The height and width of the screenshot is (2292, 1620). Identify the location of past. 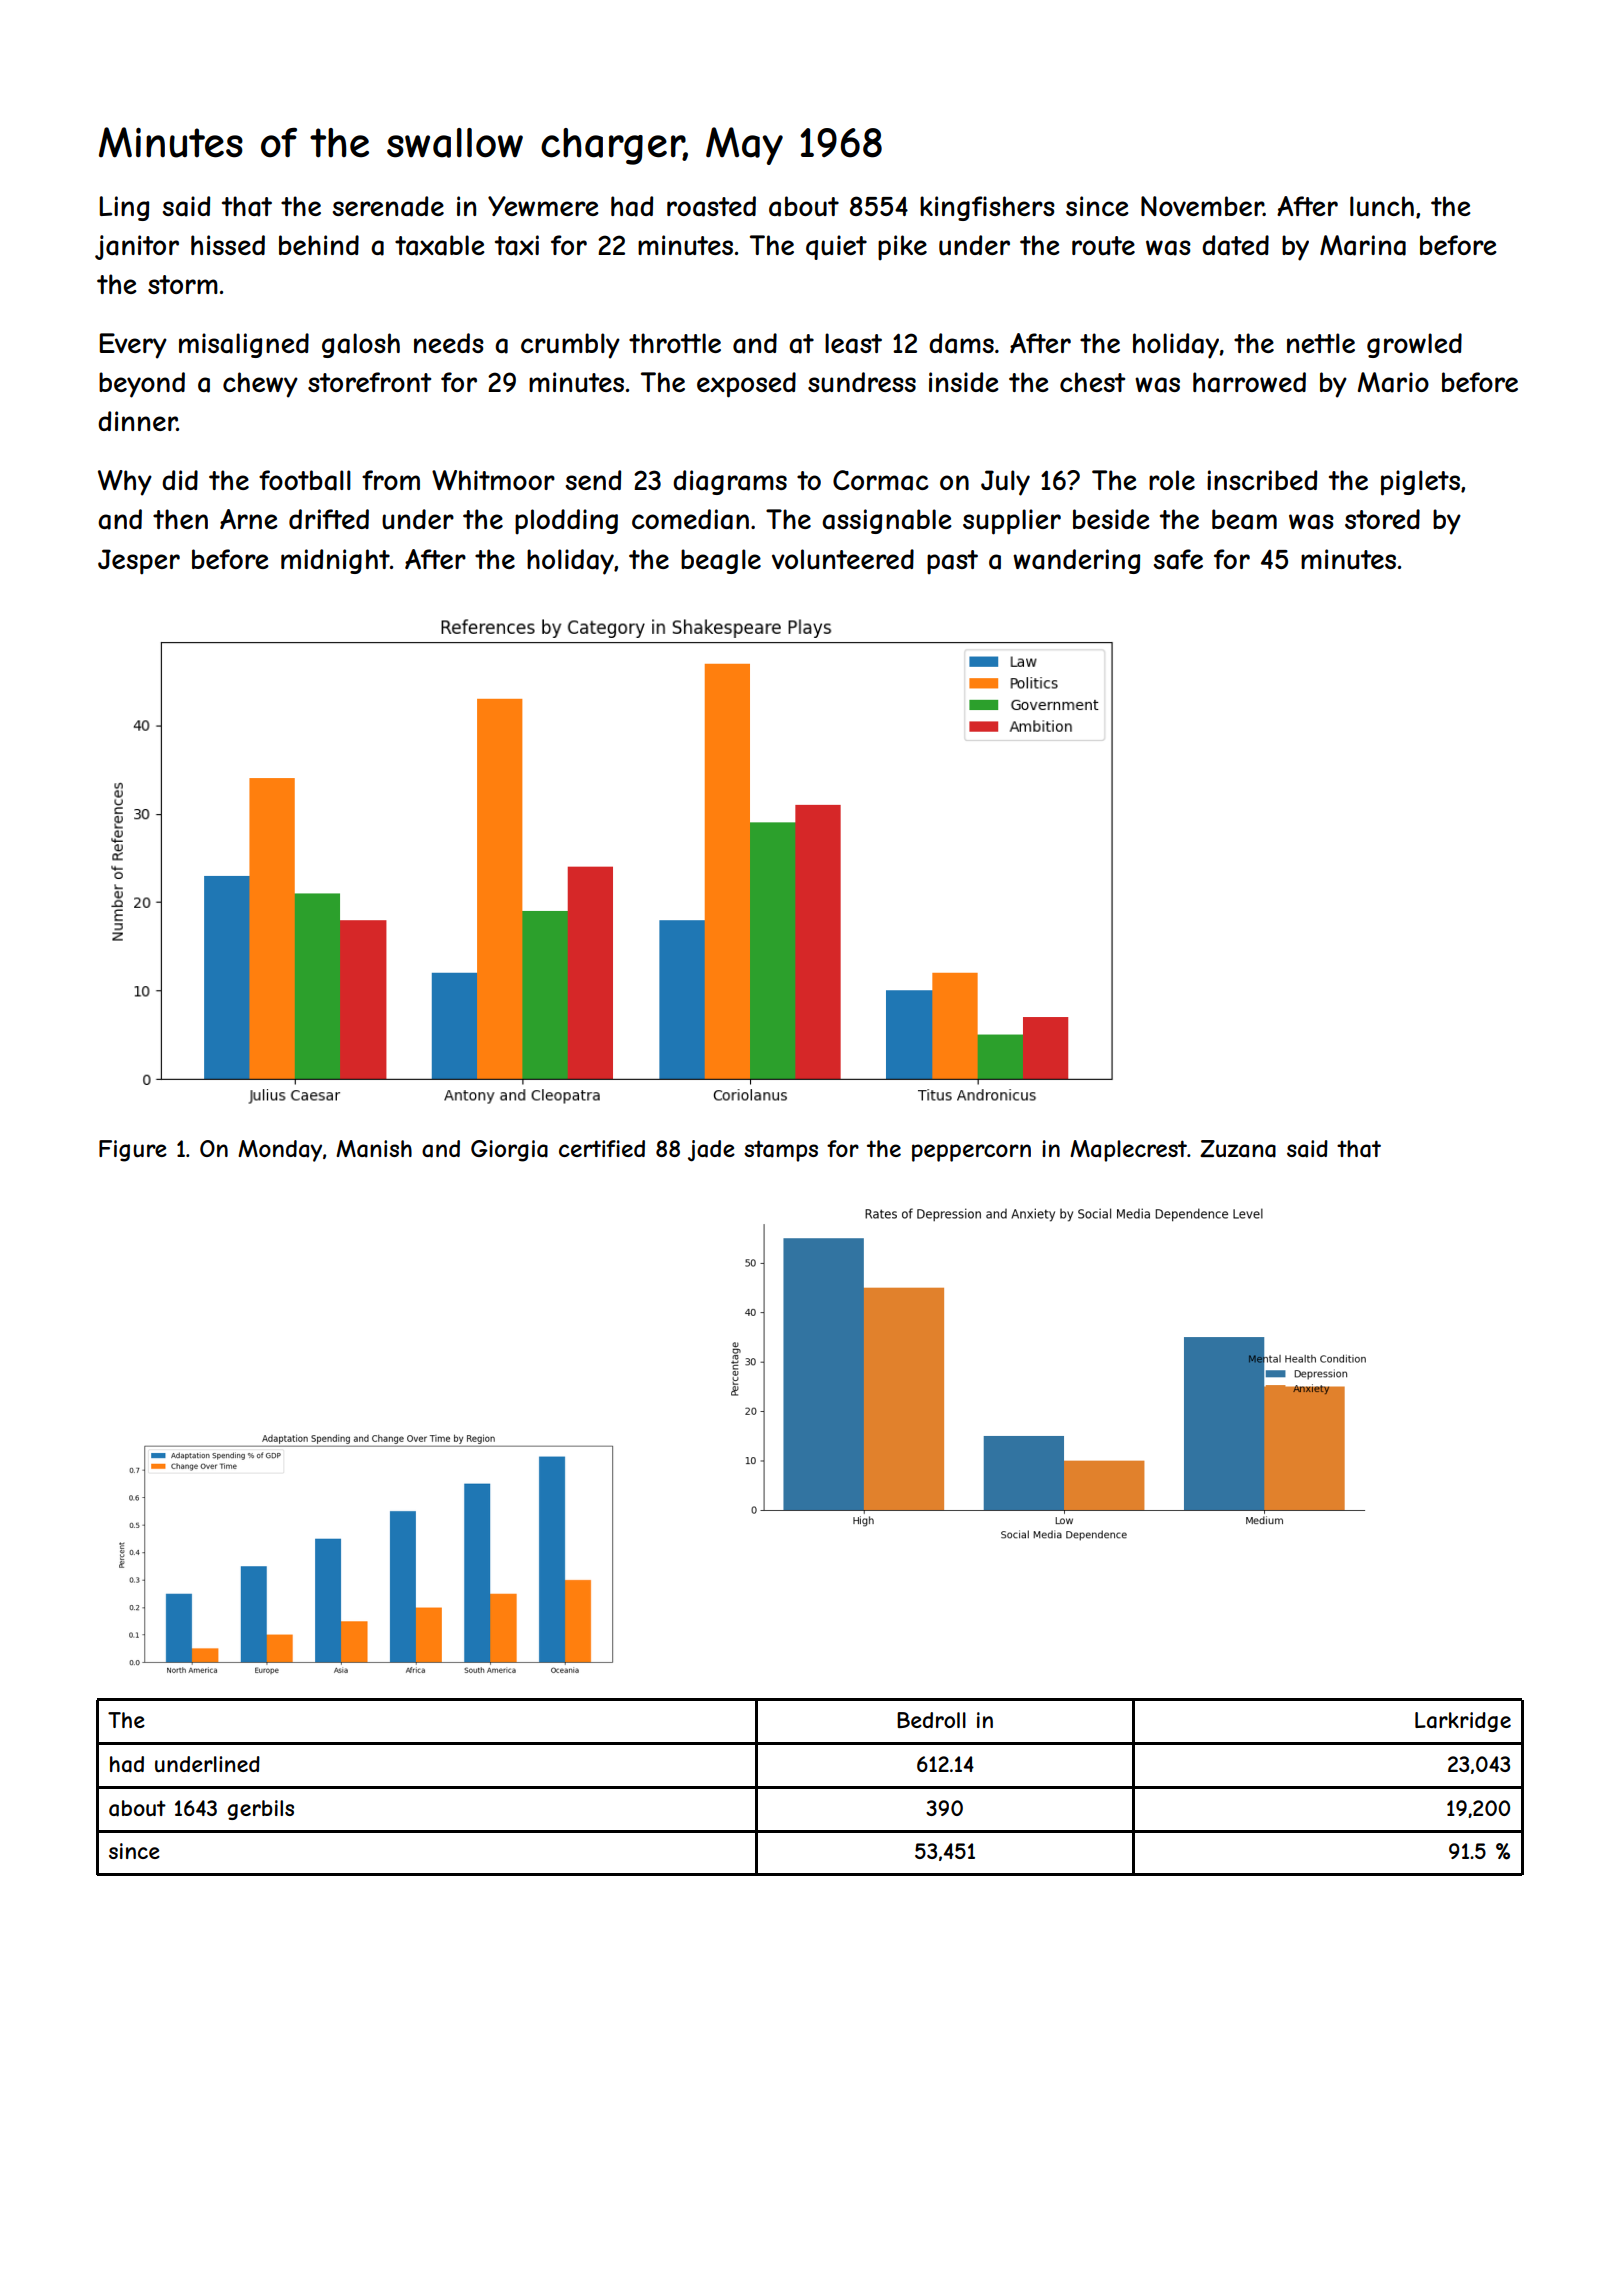
(952, 562).
